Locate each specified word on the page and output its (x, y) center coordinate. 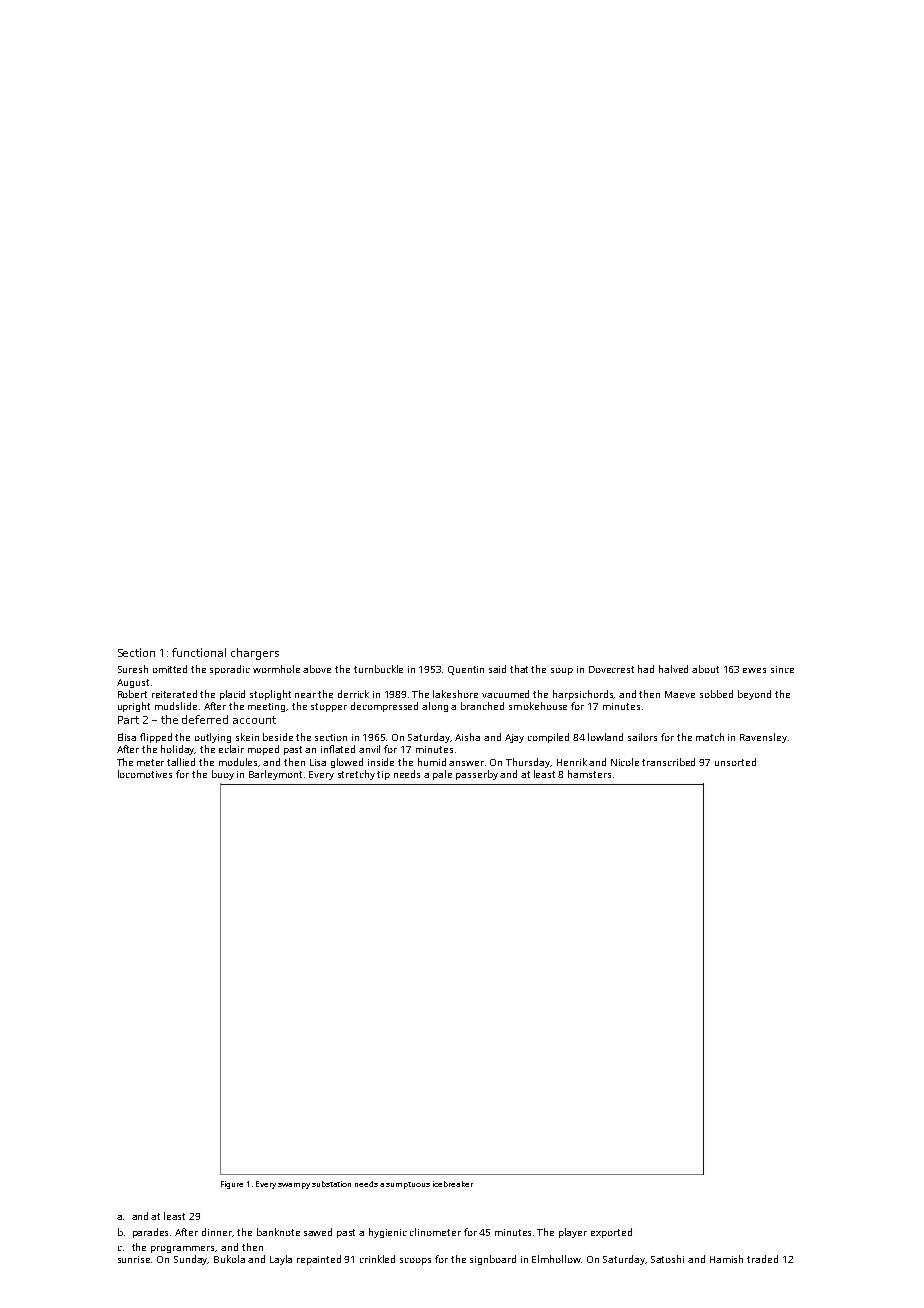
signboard (493, 1260)
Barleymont (275, 775)
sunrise (134, 1259)
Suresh (133, 669)
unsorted (735, 762)
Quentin (466, 670)
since (782, 669)
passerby (477, 775)
